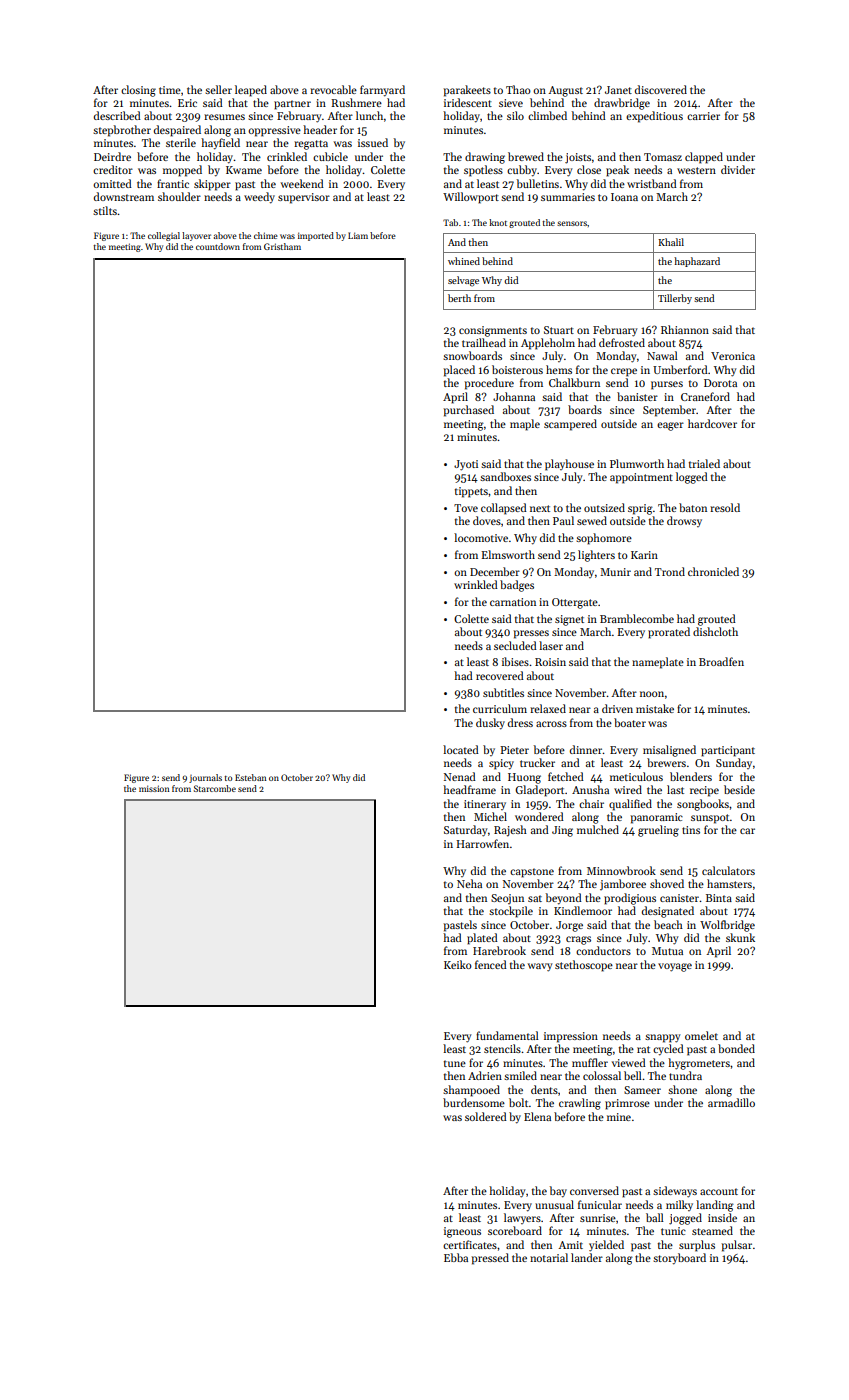 The width and height of the screenshot is (849, 1400). What do you see at coordinates (456, 1257) in the screenshot?
I see `Ebba` at bounding box center [456, 1257].
